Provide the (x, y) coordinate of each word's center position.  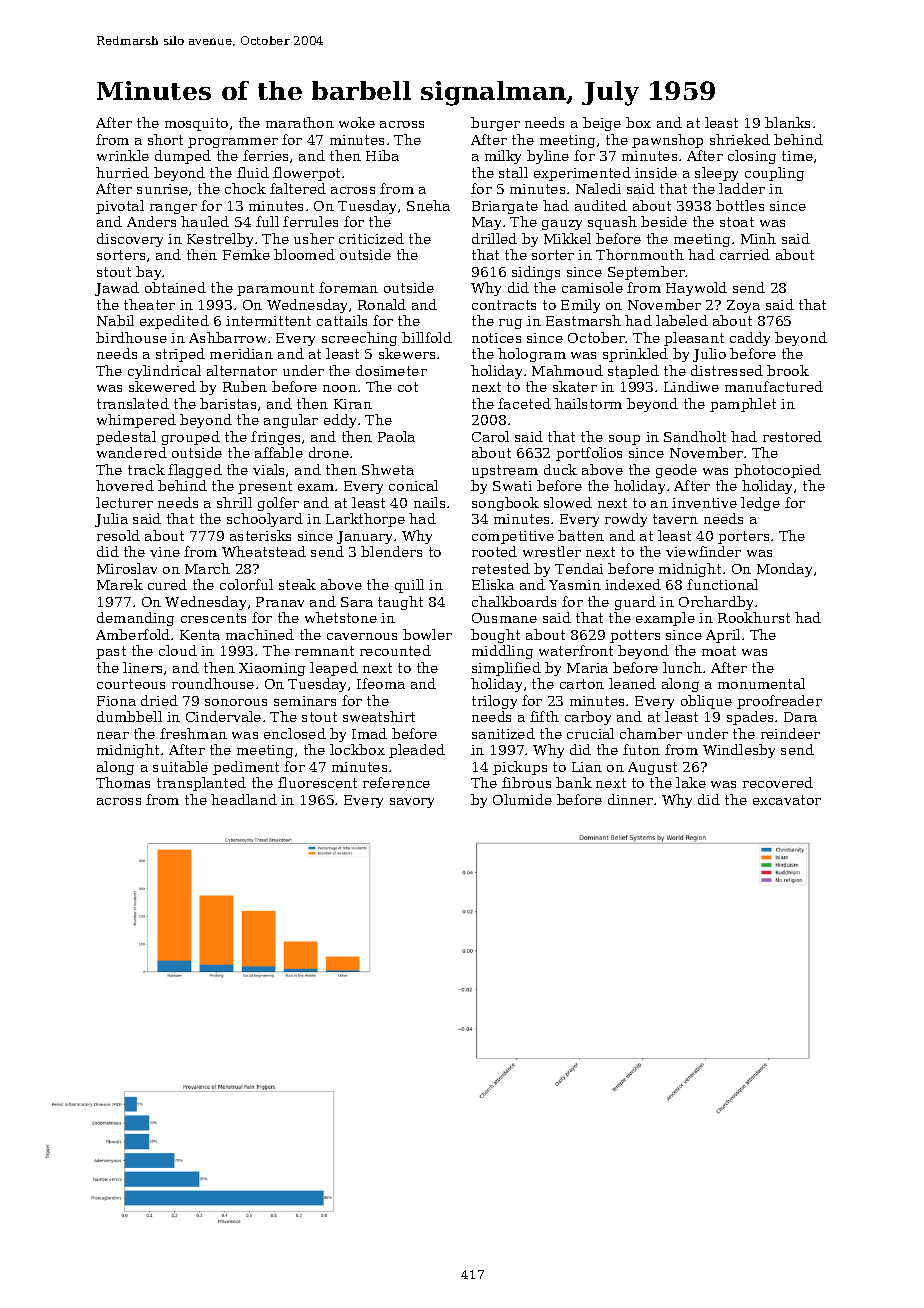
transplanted (201, 784)
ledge (760, 504)
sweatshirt (379, 716)
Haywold (696, 289)
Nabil (115, 320)
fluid (253, 172)
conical (413, 485)
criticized (371, 238)
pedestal (126, 438)
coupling (774, 174)
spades (750, 718)
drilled (494, 238)
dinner (630, 799)
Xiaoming (272, 669)
